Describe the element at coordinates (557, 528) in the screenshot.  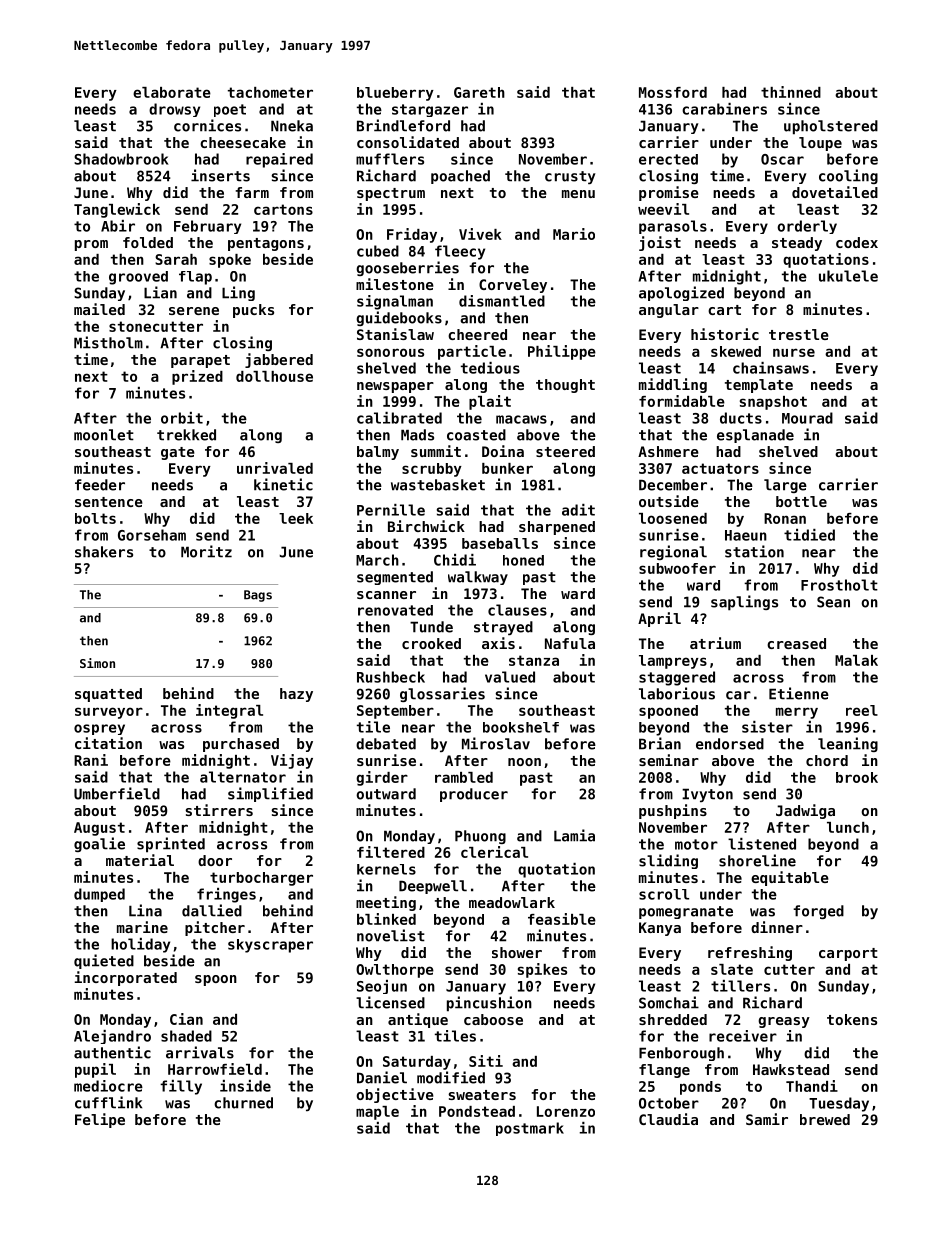
I see `sharpened` at that location.
